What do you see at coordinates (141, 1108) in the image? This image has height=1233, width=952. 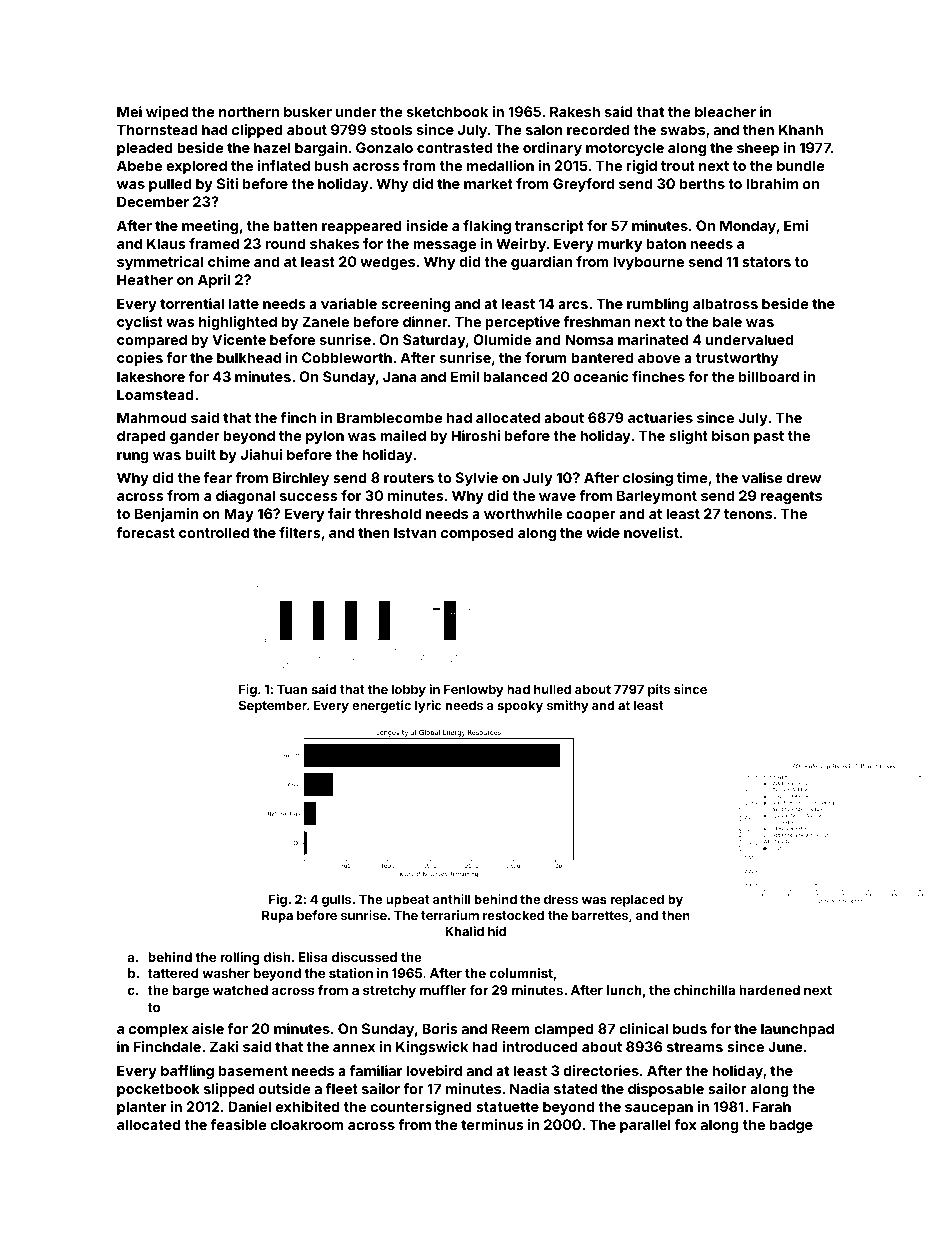 I see `planter` at bounding box center [141, 1108].
